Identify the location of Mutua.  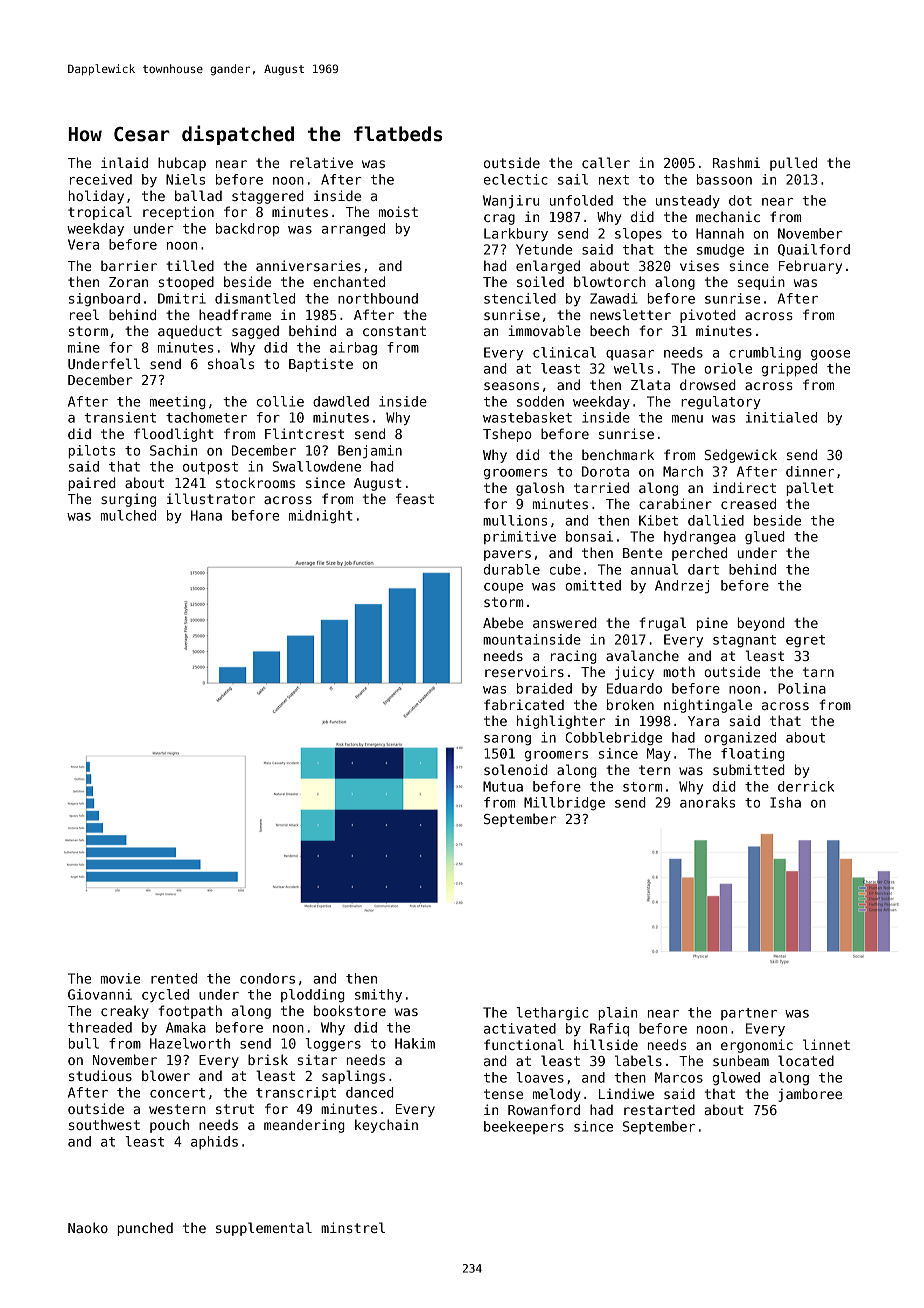
(503, 786).
